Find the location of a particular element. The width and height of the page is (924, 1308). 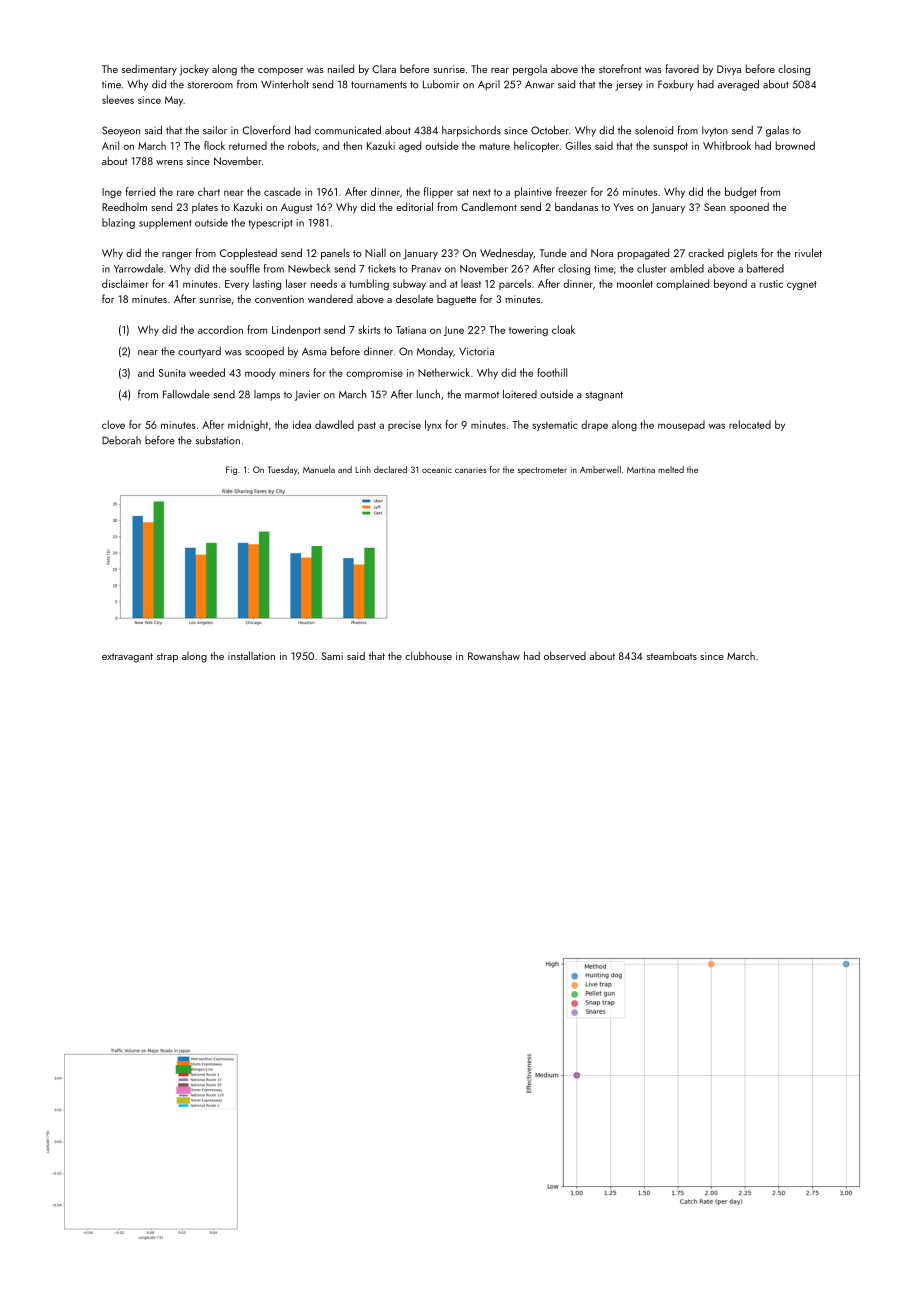

steamboats is located at coordinates (672, 655).
